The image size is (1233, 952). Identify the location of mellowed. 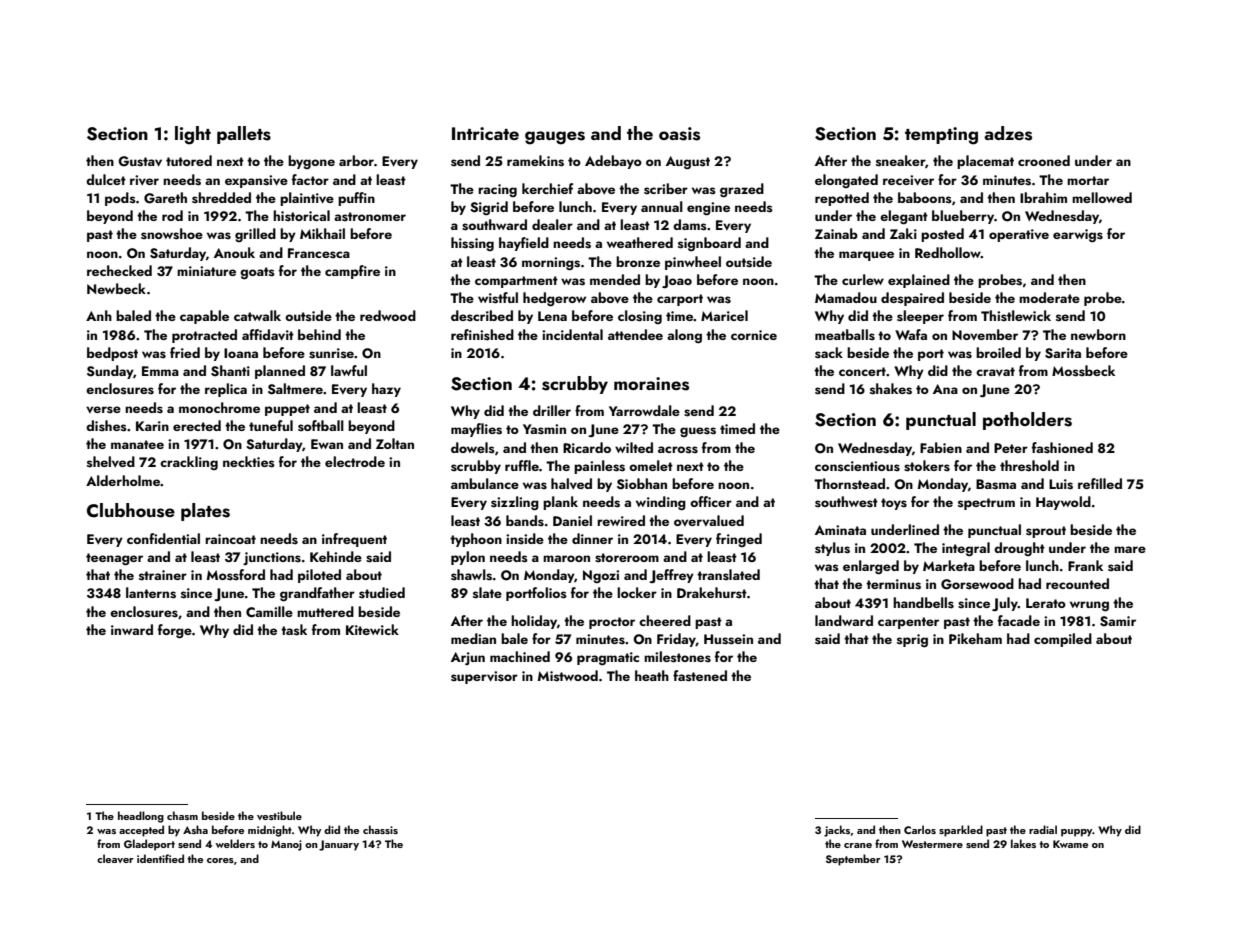
(1102, 197).
